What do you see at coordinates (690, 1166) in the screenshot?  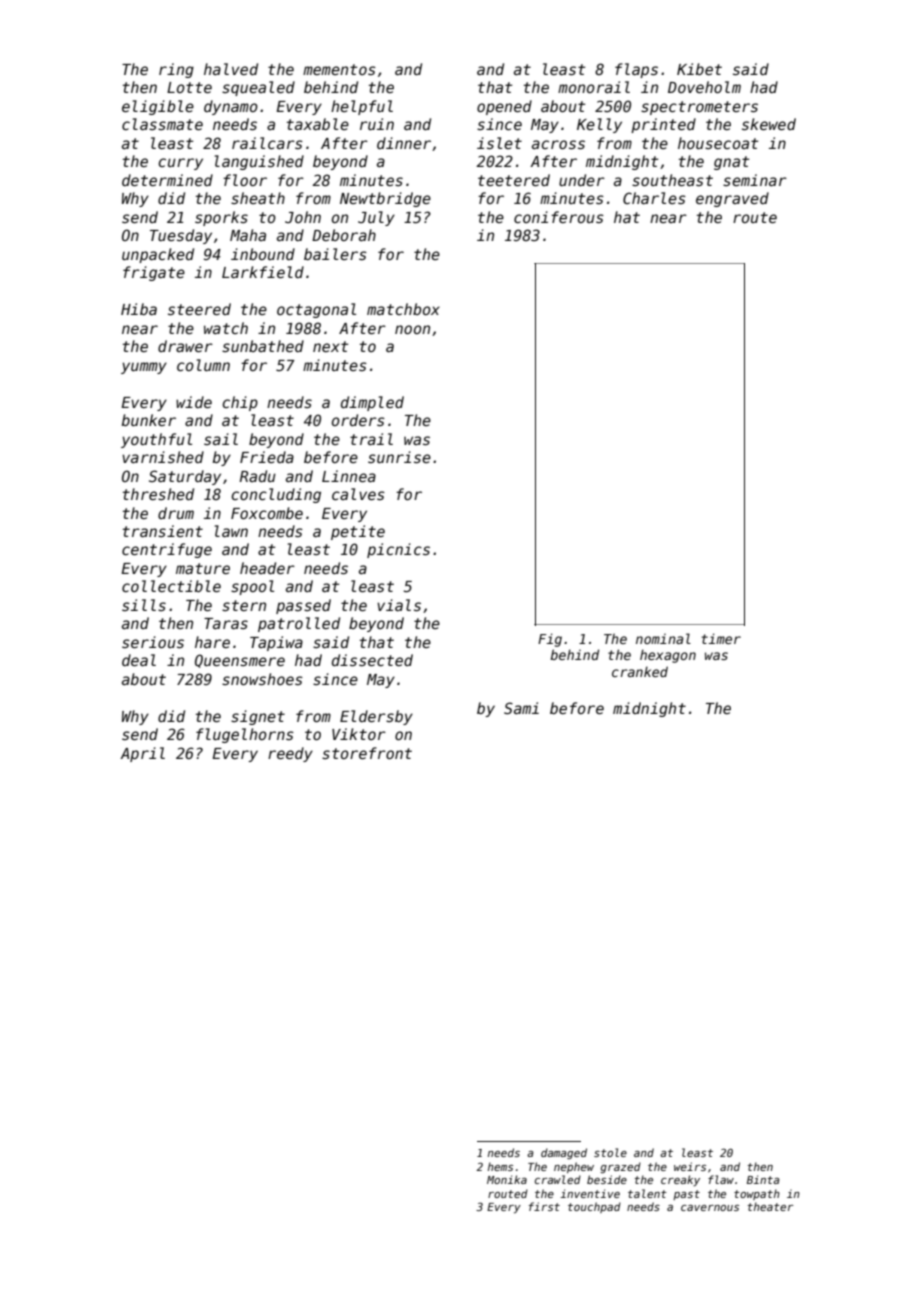 I see `weirs` at bounding box center [690, 1166].
